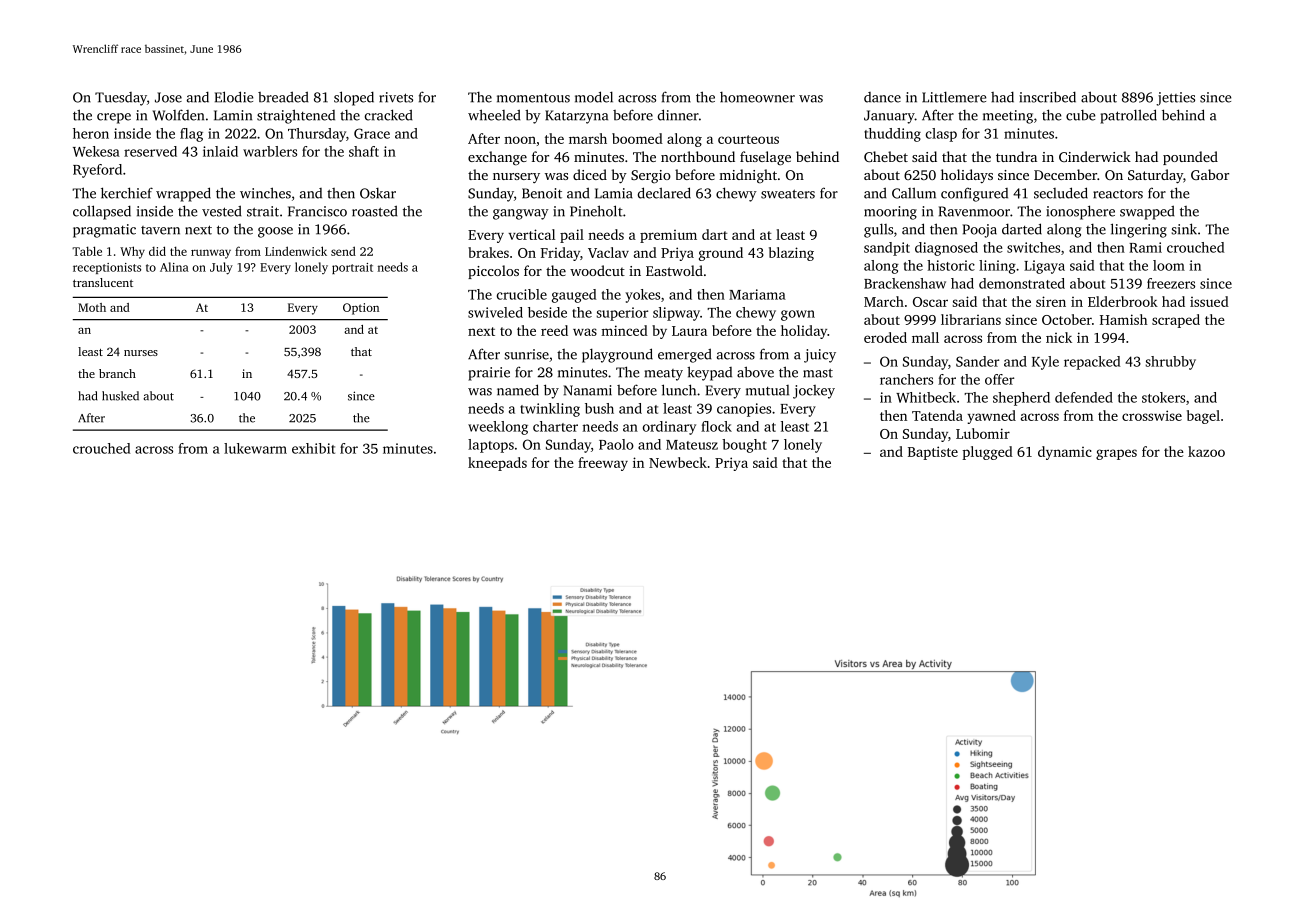 Image resolution: width=1308 pixels, height=924 pixels. I want to click on reed, so click(554, 330).
